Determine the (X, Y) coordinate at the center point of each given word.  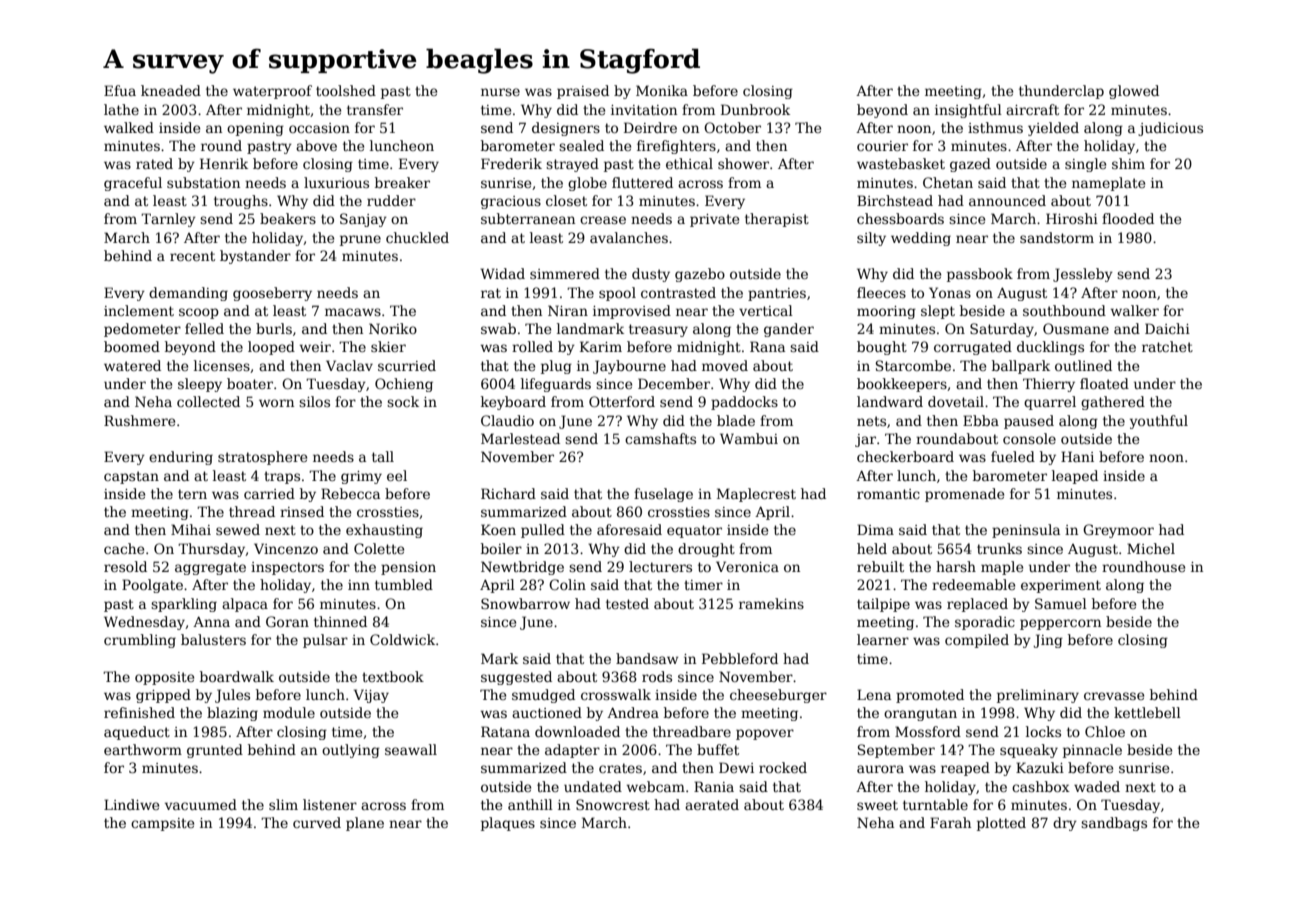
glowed (1134, 92)
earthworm (143, 749)
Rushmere (139, 420)
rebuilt (880, 566)
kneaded (171, 90)
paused (1029, 422)
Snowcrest (613, 804)
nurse (500, 92)
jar (865, 440)
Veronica (747, 566)
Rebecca (350, 493)
